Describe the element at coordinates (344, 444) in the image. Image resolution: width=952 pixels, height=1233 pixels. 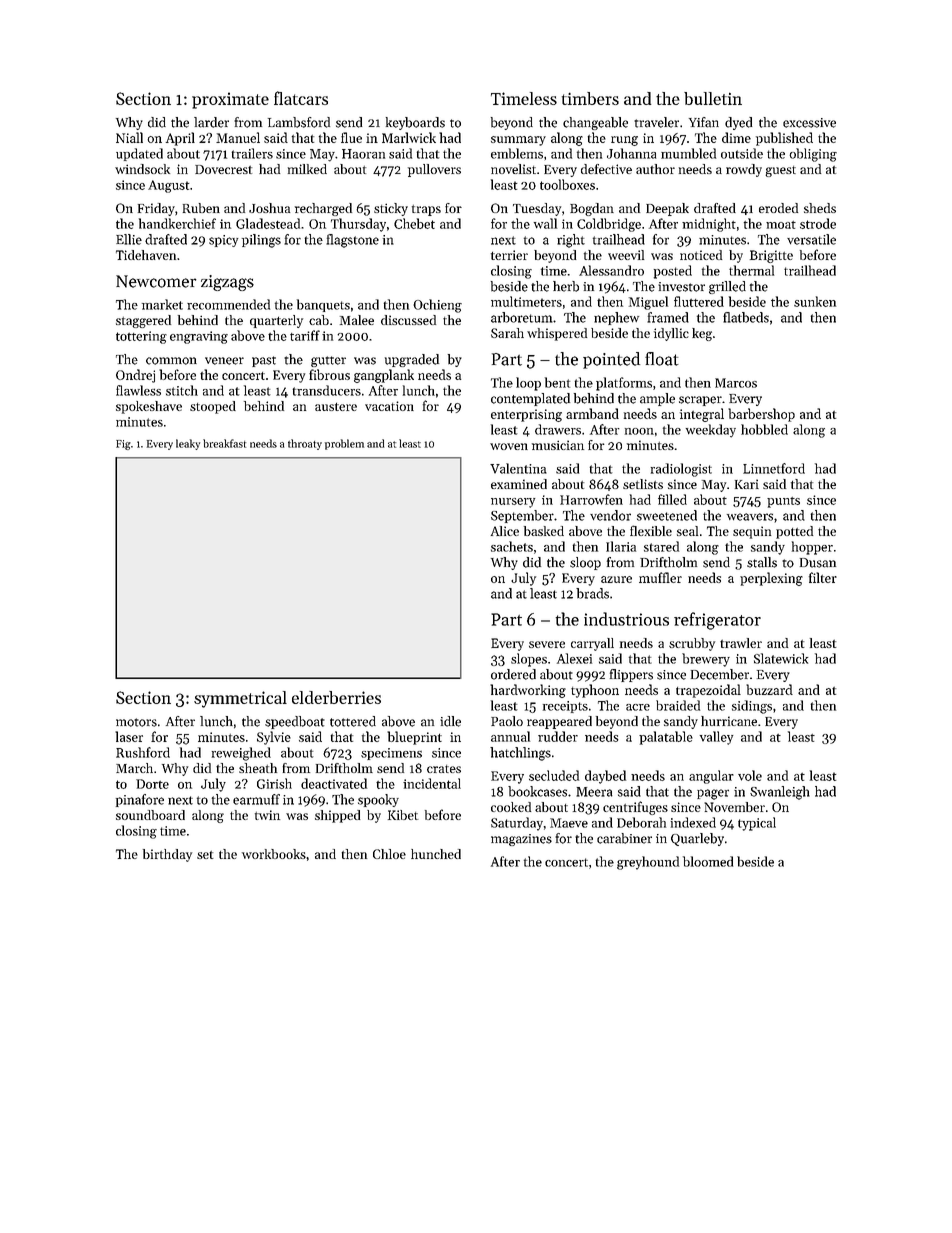
I see `problem` at that location.
